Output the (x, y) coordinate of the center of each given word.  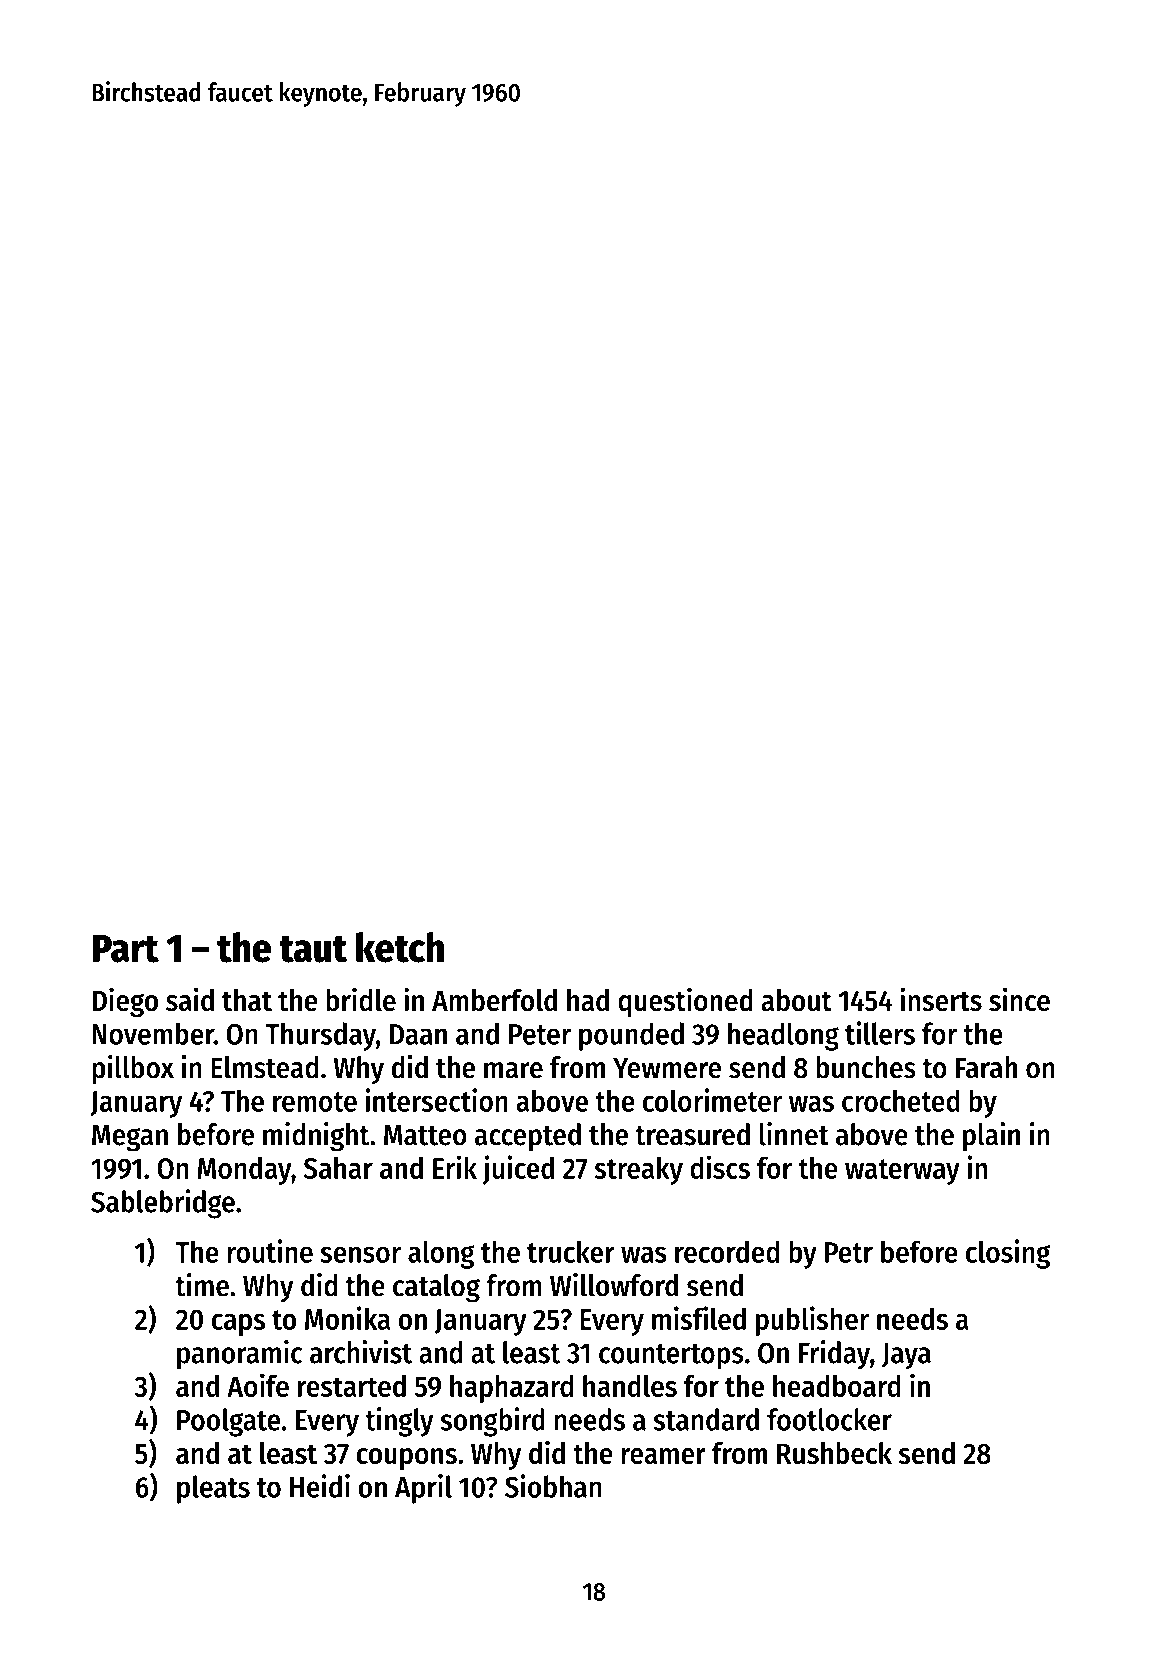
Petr (849, 1252)
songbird (492, 1422)
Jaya (906, 1356)
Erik (455, 1167)
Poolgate (228, 1422)
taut (313, 949)
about (796, 1000)
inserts (941, 999)
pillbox (133, 1069)
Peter (540, 1034)
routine (270, 1251)
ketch (400, 947)
